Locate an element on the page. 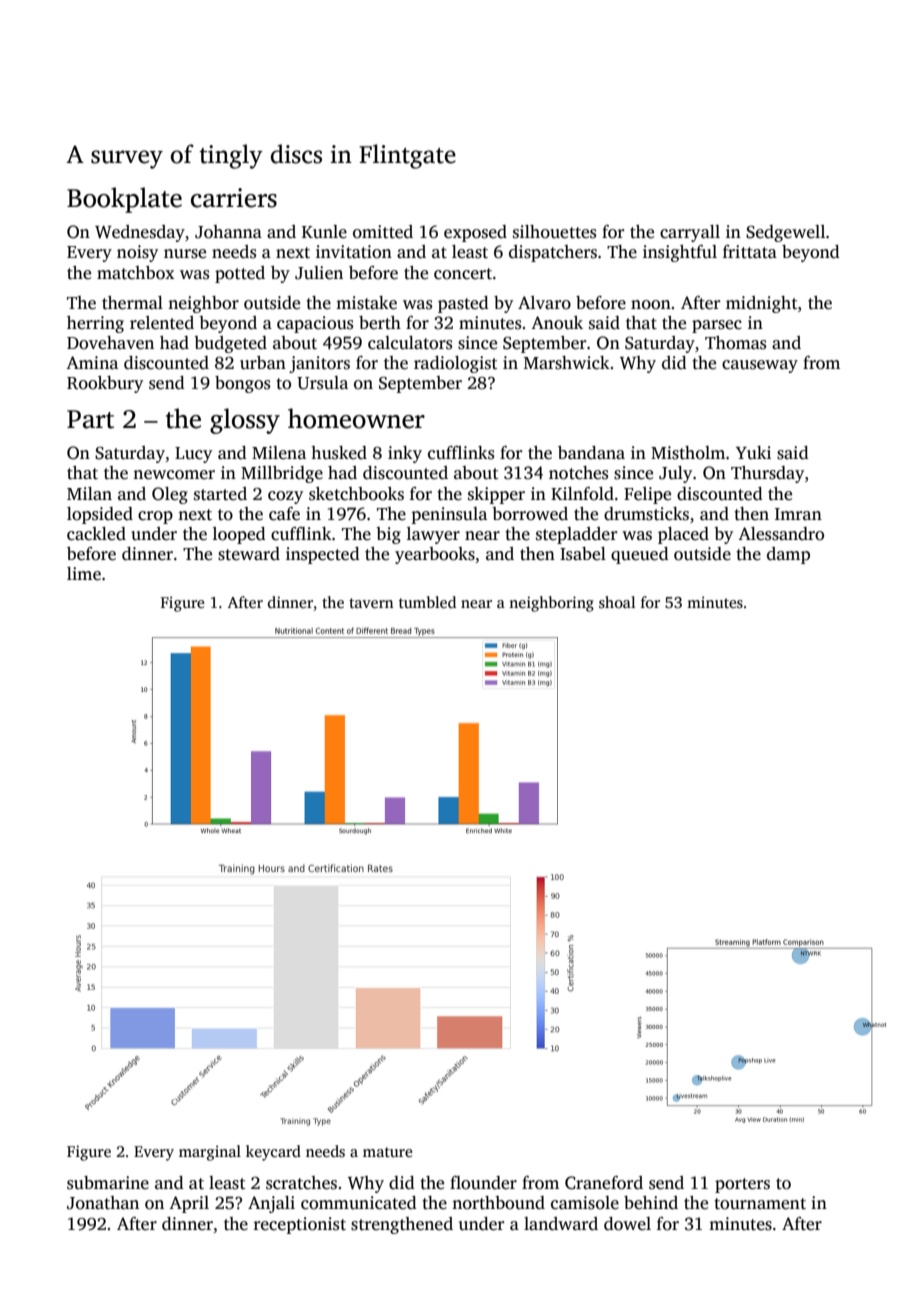 This image has height=1316, width=908. shoal is located at coordinates (617, 602).
